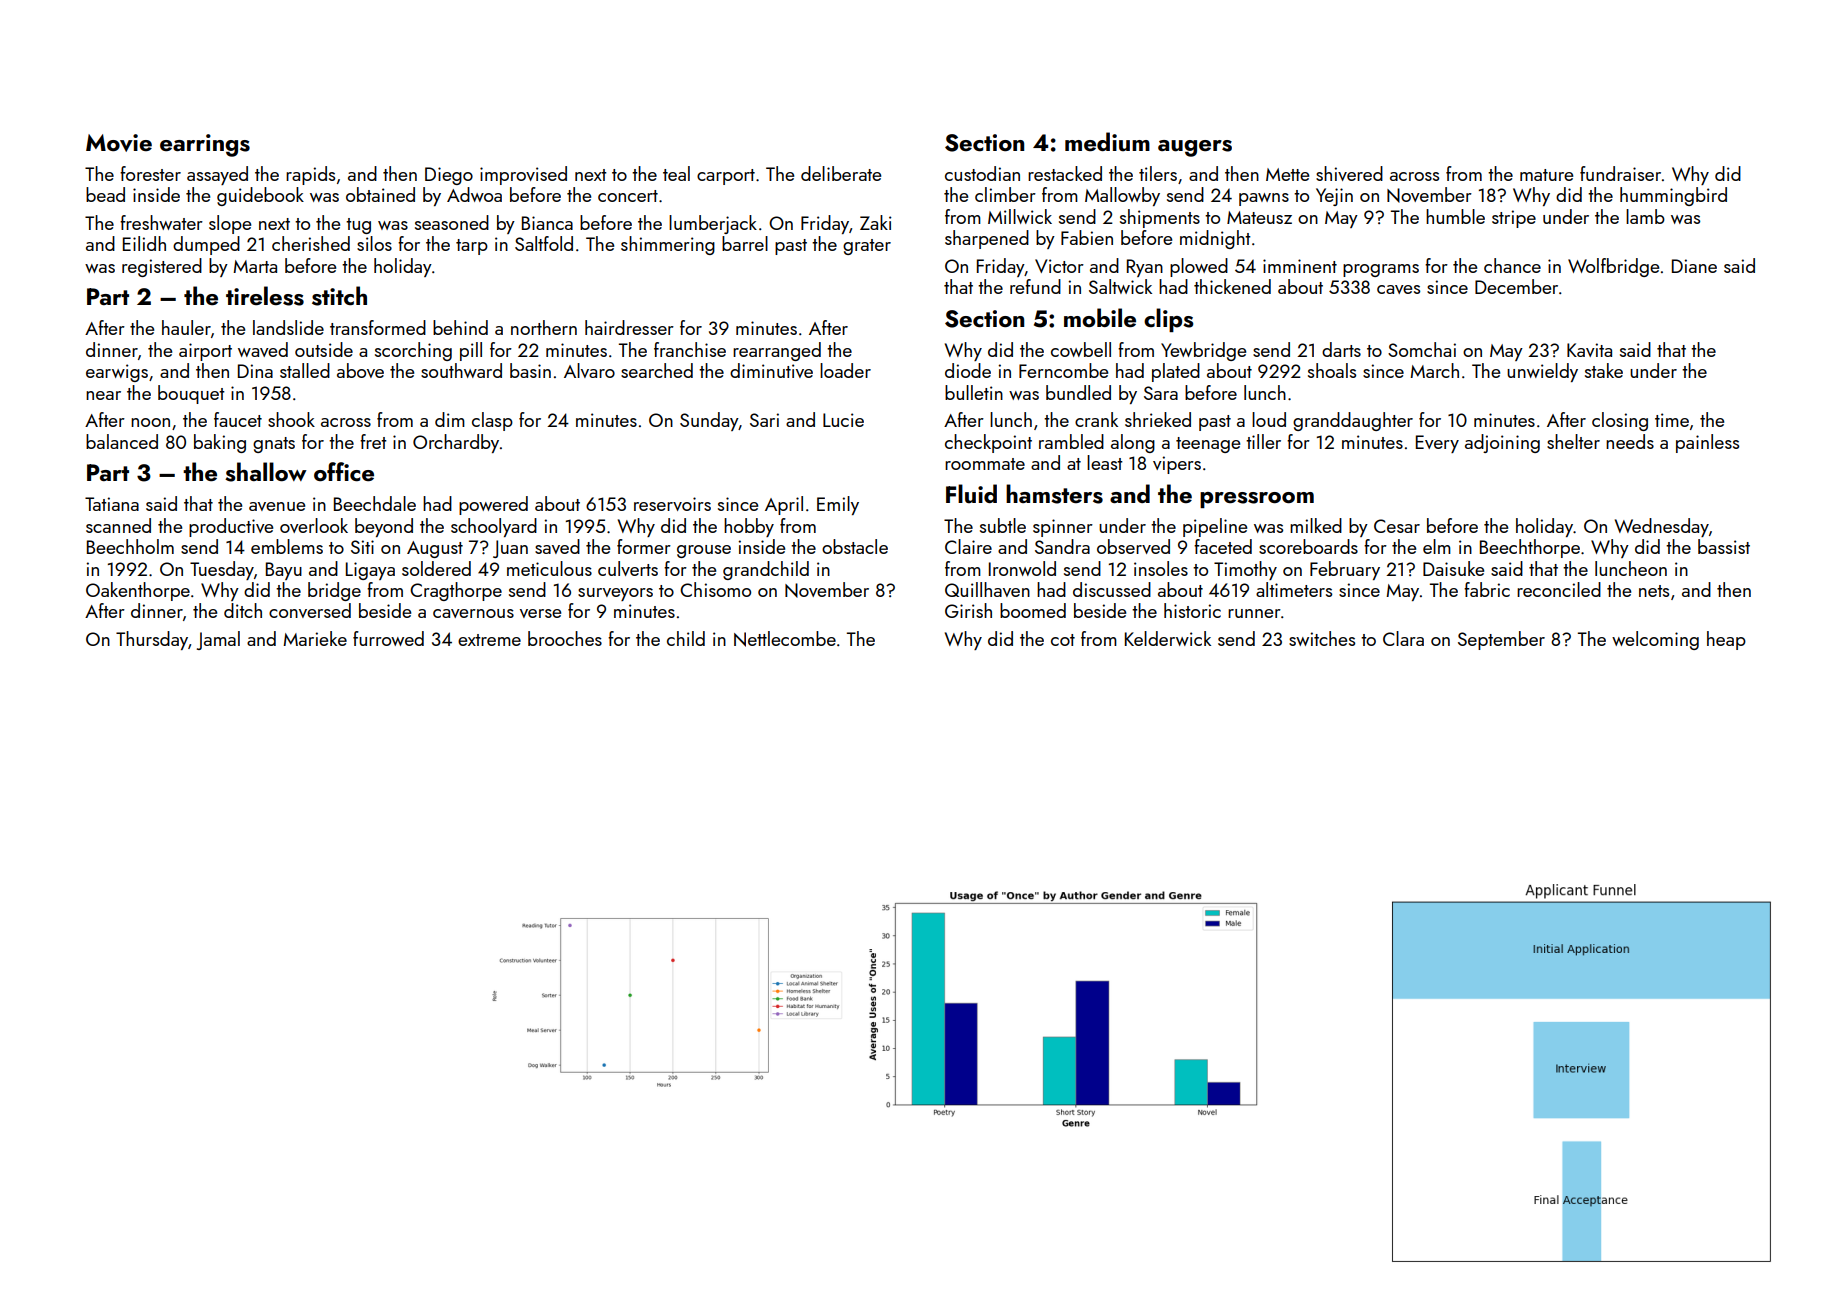 The height and width of the image is (1304, 1845). Describe the element at coordinates (493, 505) in the image. I see `powered` at that location.
